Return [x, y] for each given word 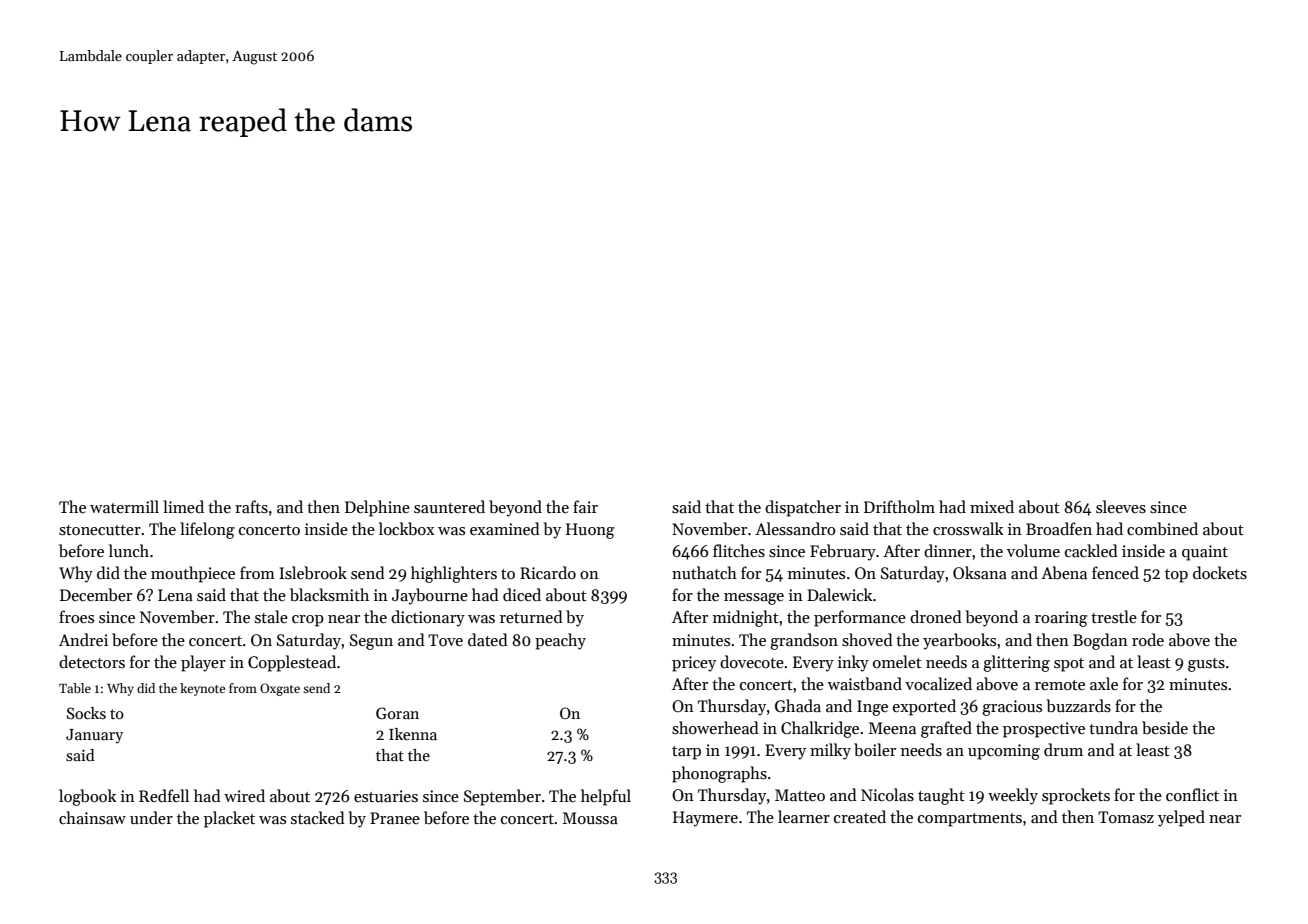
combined [1162, 529]
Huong [590, 531]
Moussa [590, 818]
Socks [86, 713]
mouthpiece [193, 574]
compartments [970, 820]
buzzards [1078, 706]
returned [531, 616]
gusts [1206, 665]
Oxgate [280, 689]
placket [229, 819]
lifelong [207, 530]
